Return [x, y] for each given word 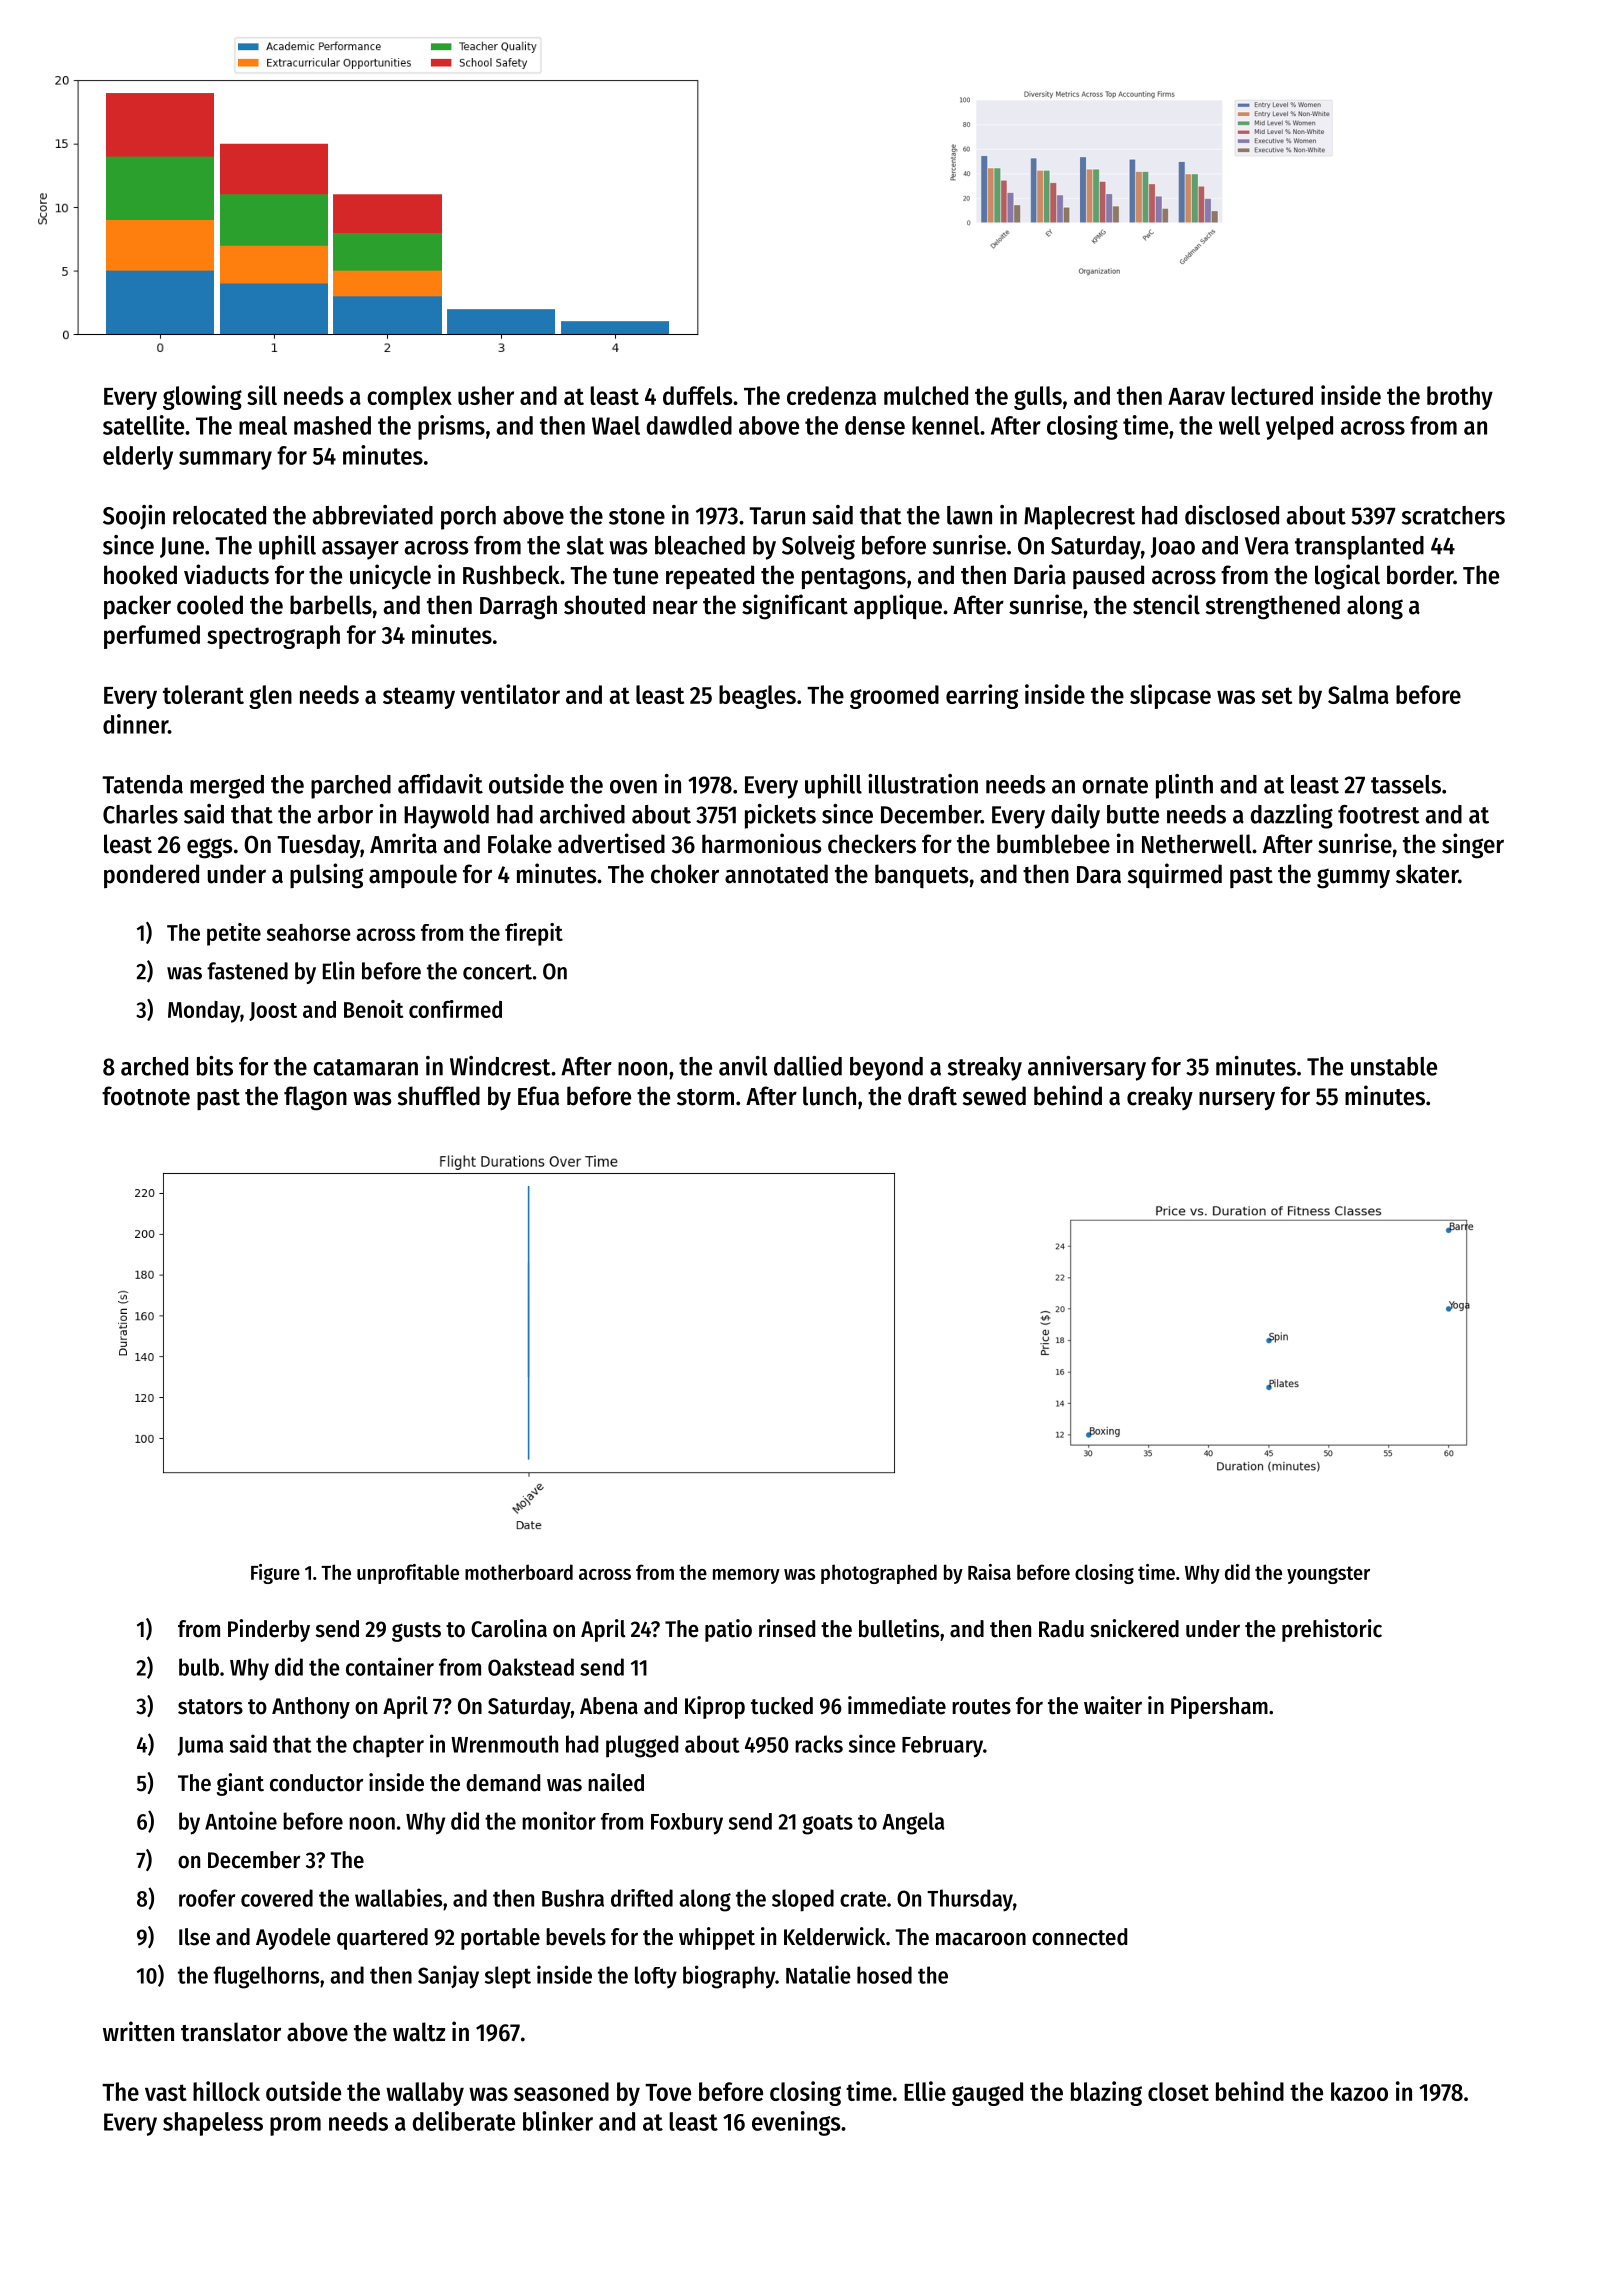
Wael [616, 425]
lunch [829, 1096]
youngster [1328, 1575]
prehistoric [1332, 1630]
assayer [360, 550]
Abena [609, 1706]
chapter [388, 1746]
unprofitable [408, 1574]
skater [1427, 874]
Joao [1173, 547]
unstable [1394, 1066]
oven [633, 787]
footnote [146, 1096]
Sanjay [448, 1977]
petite [234, 934]
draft [932, 1096]
